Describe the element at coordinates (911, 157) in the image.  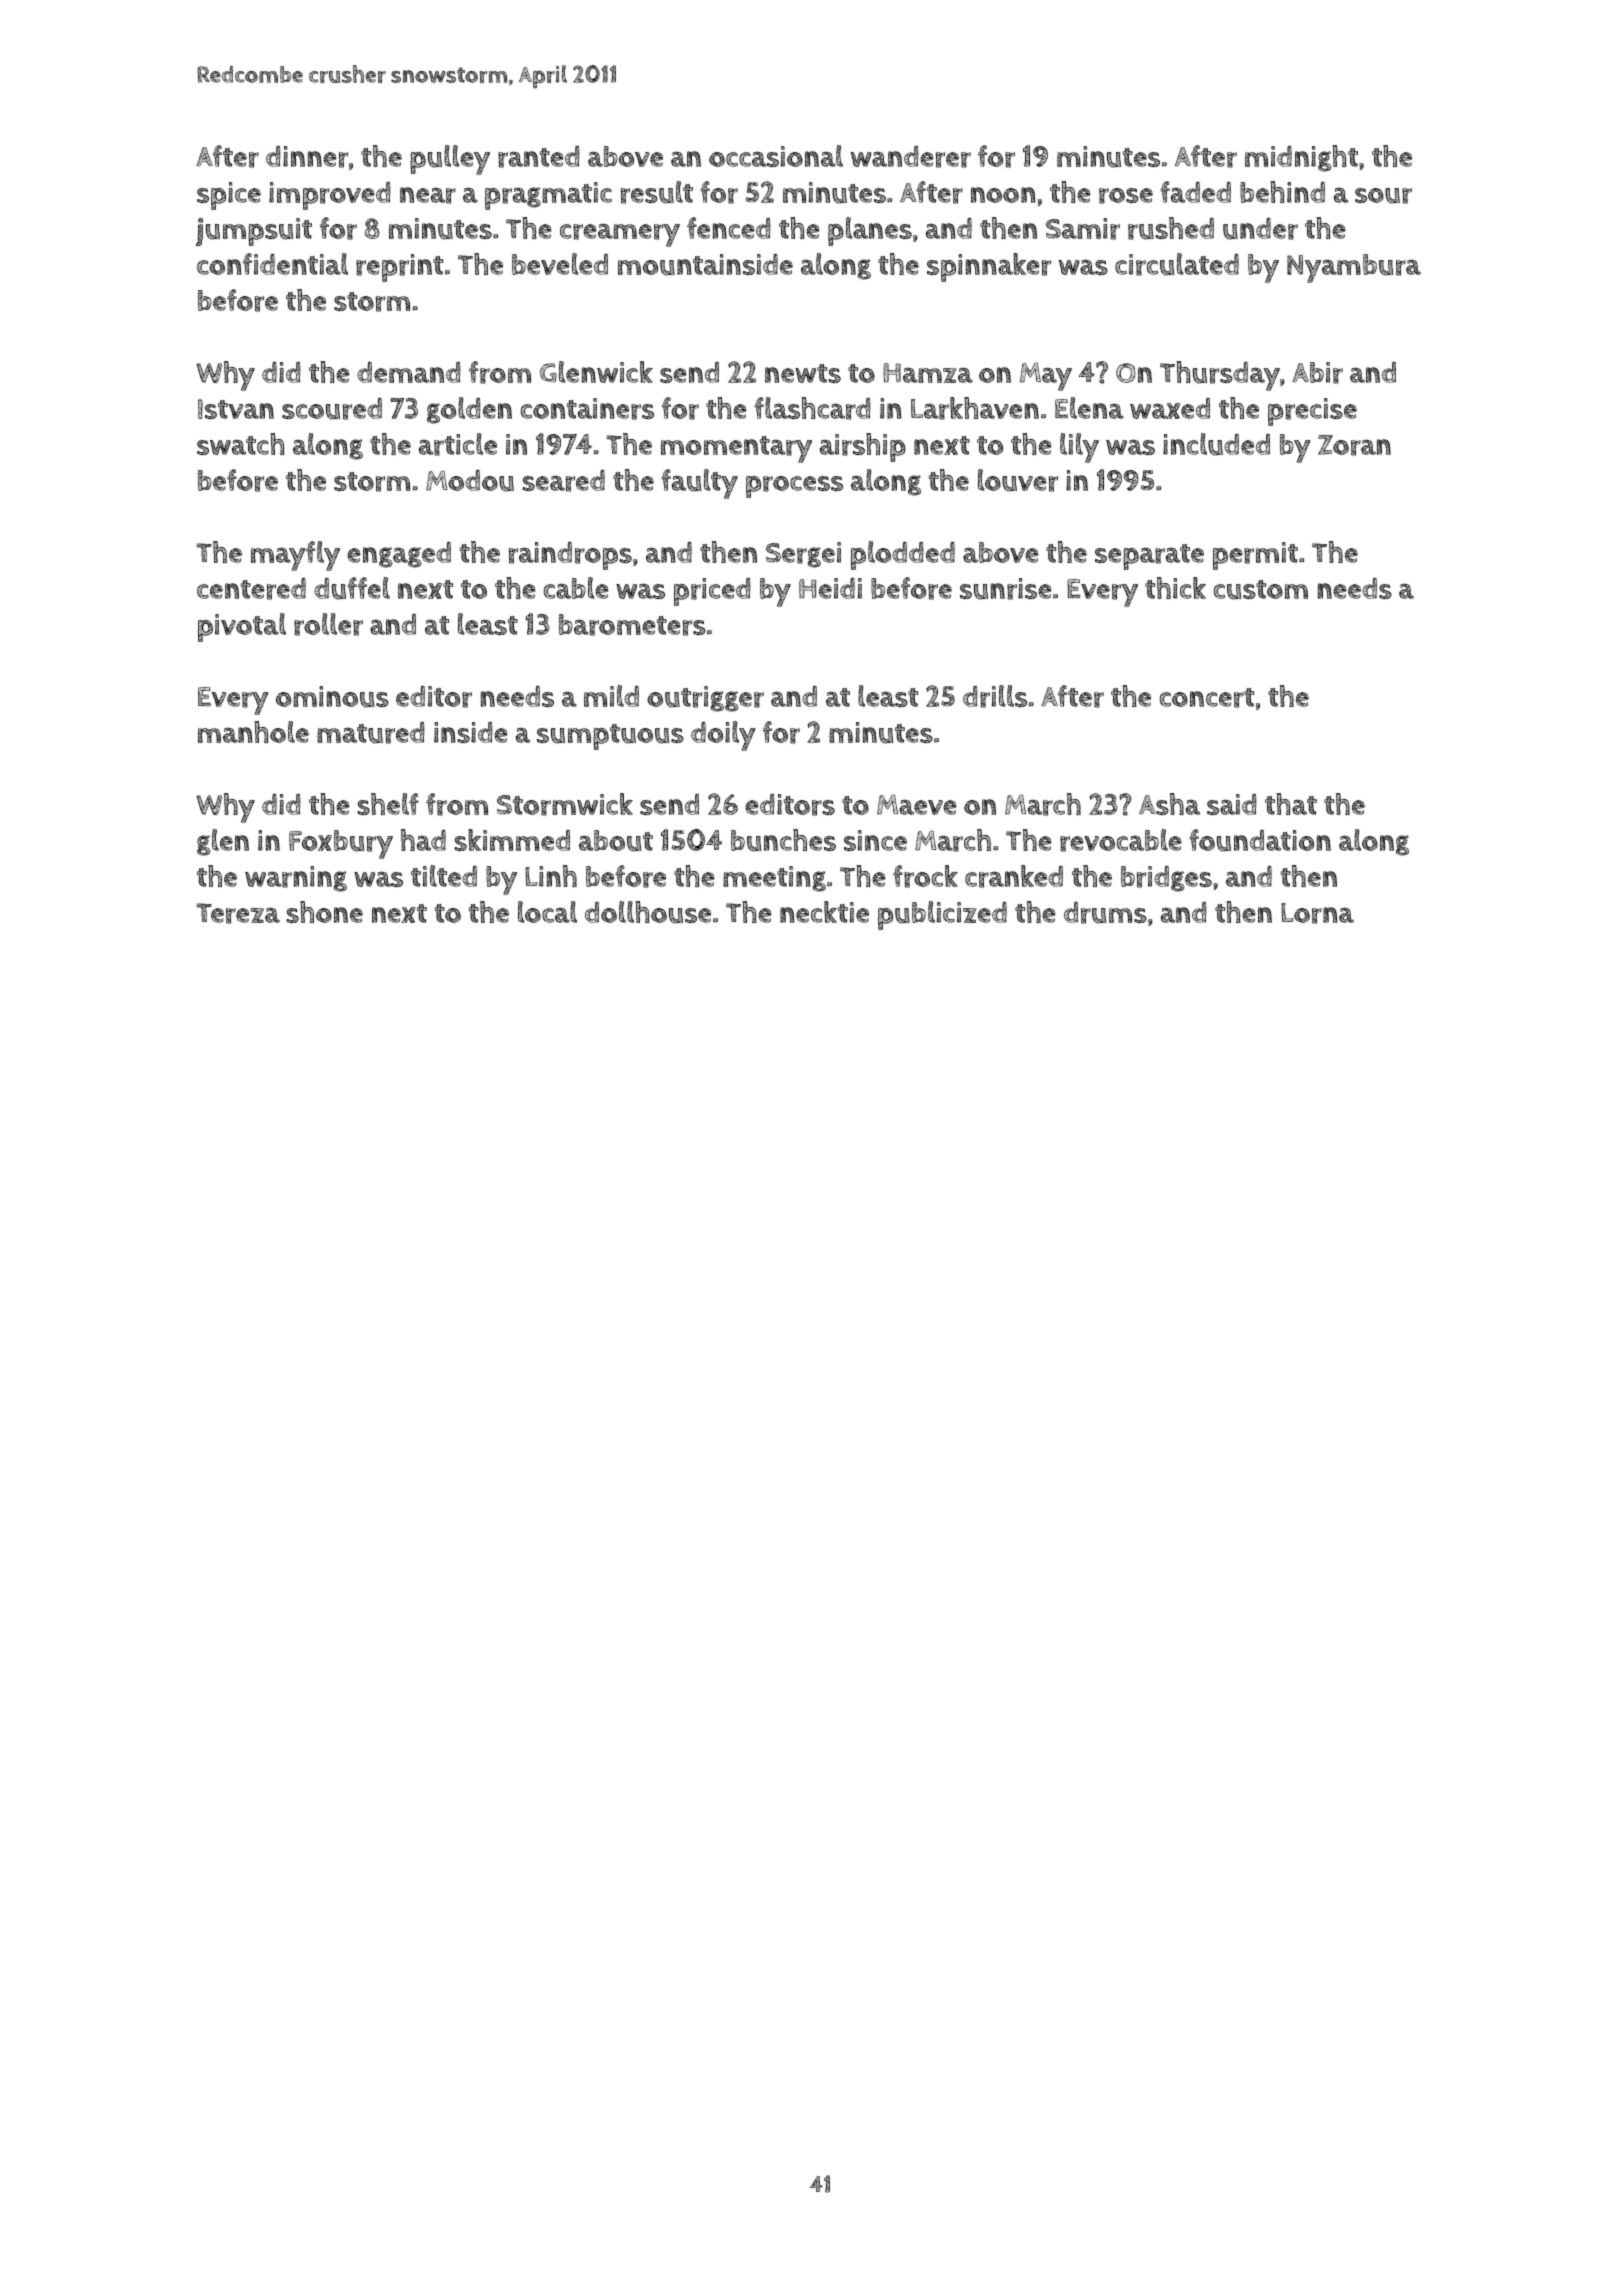
I see `wanderer` at that location.
